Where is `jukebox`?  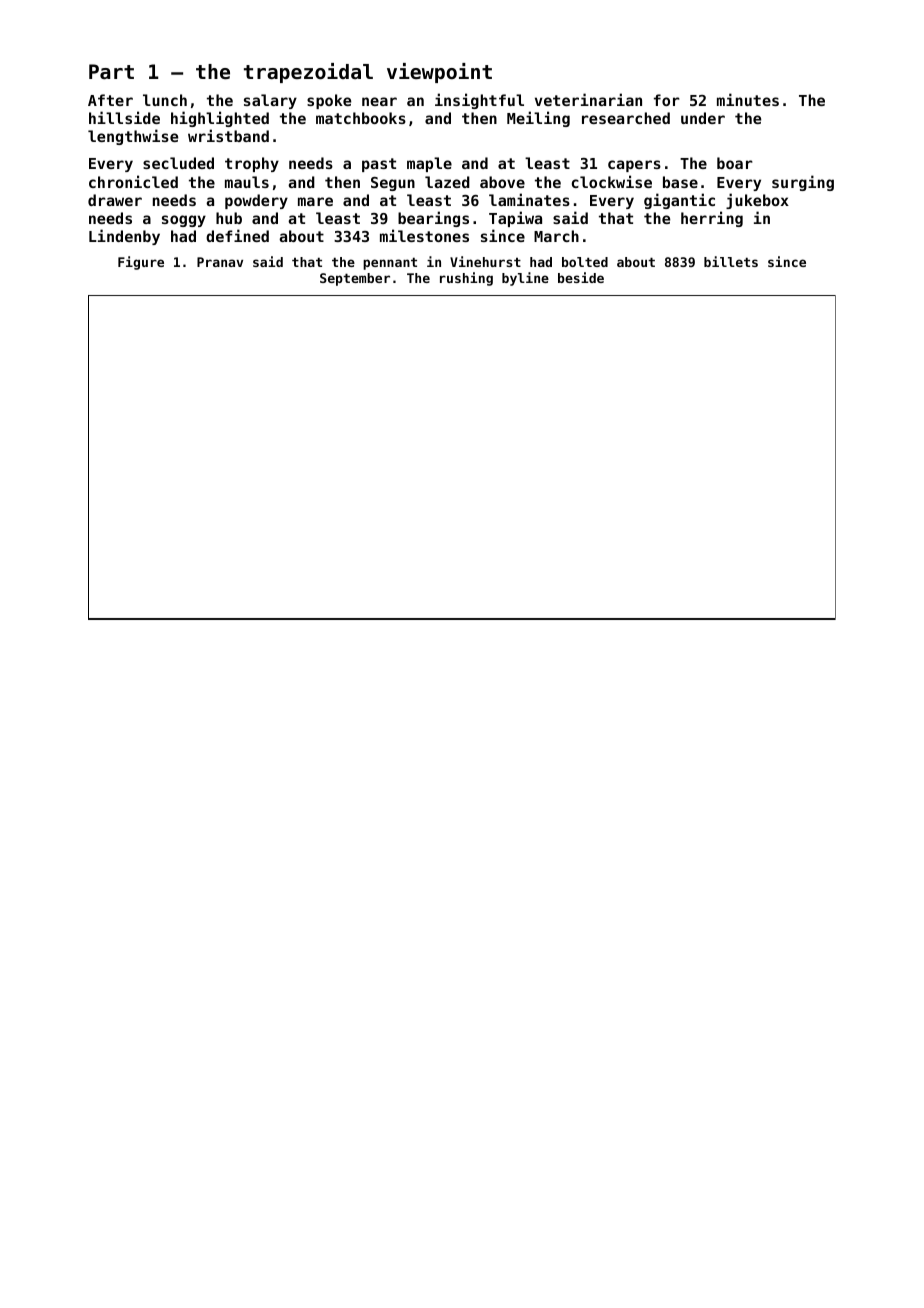 jukebox is located at coordinates (757, 201).
